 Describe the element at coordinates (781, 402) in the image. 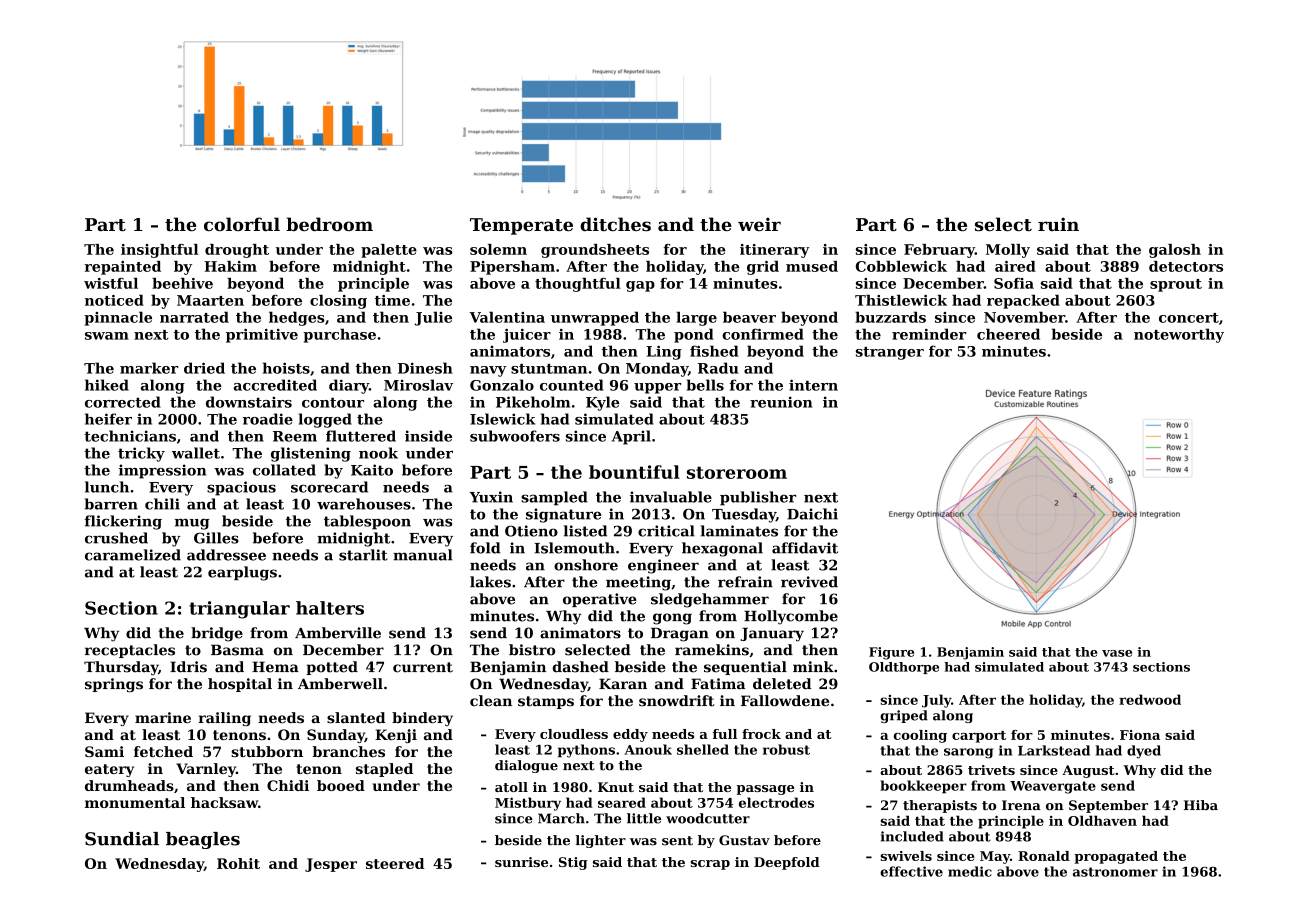

I see `reunion` at that location.
